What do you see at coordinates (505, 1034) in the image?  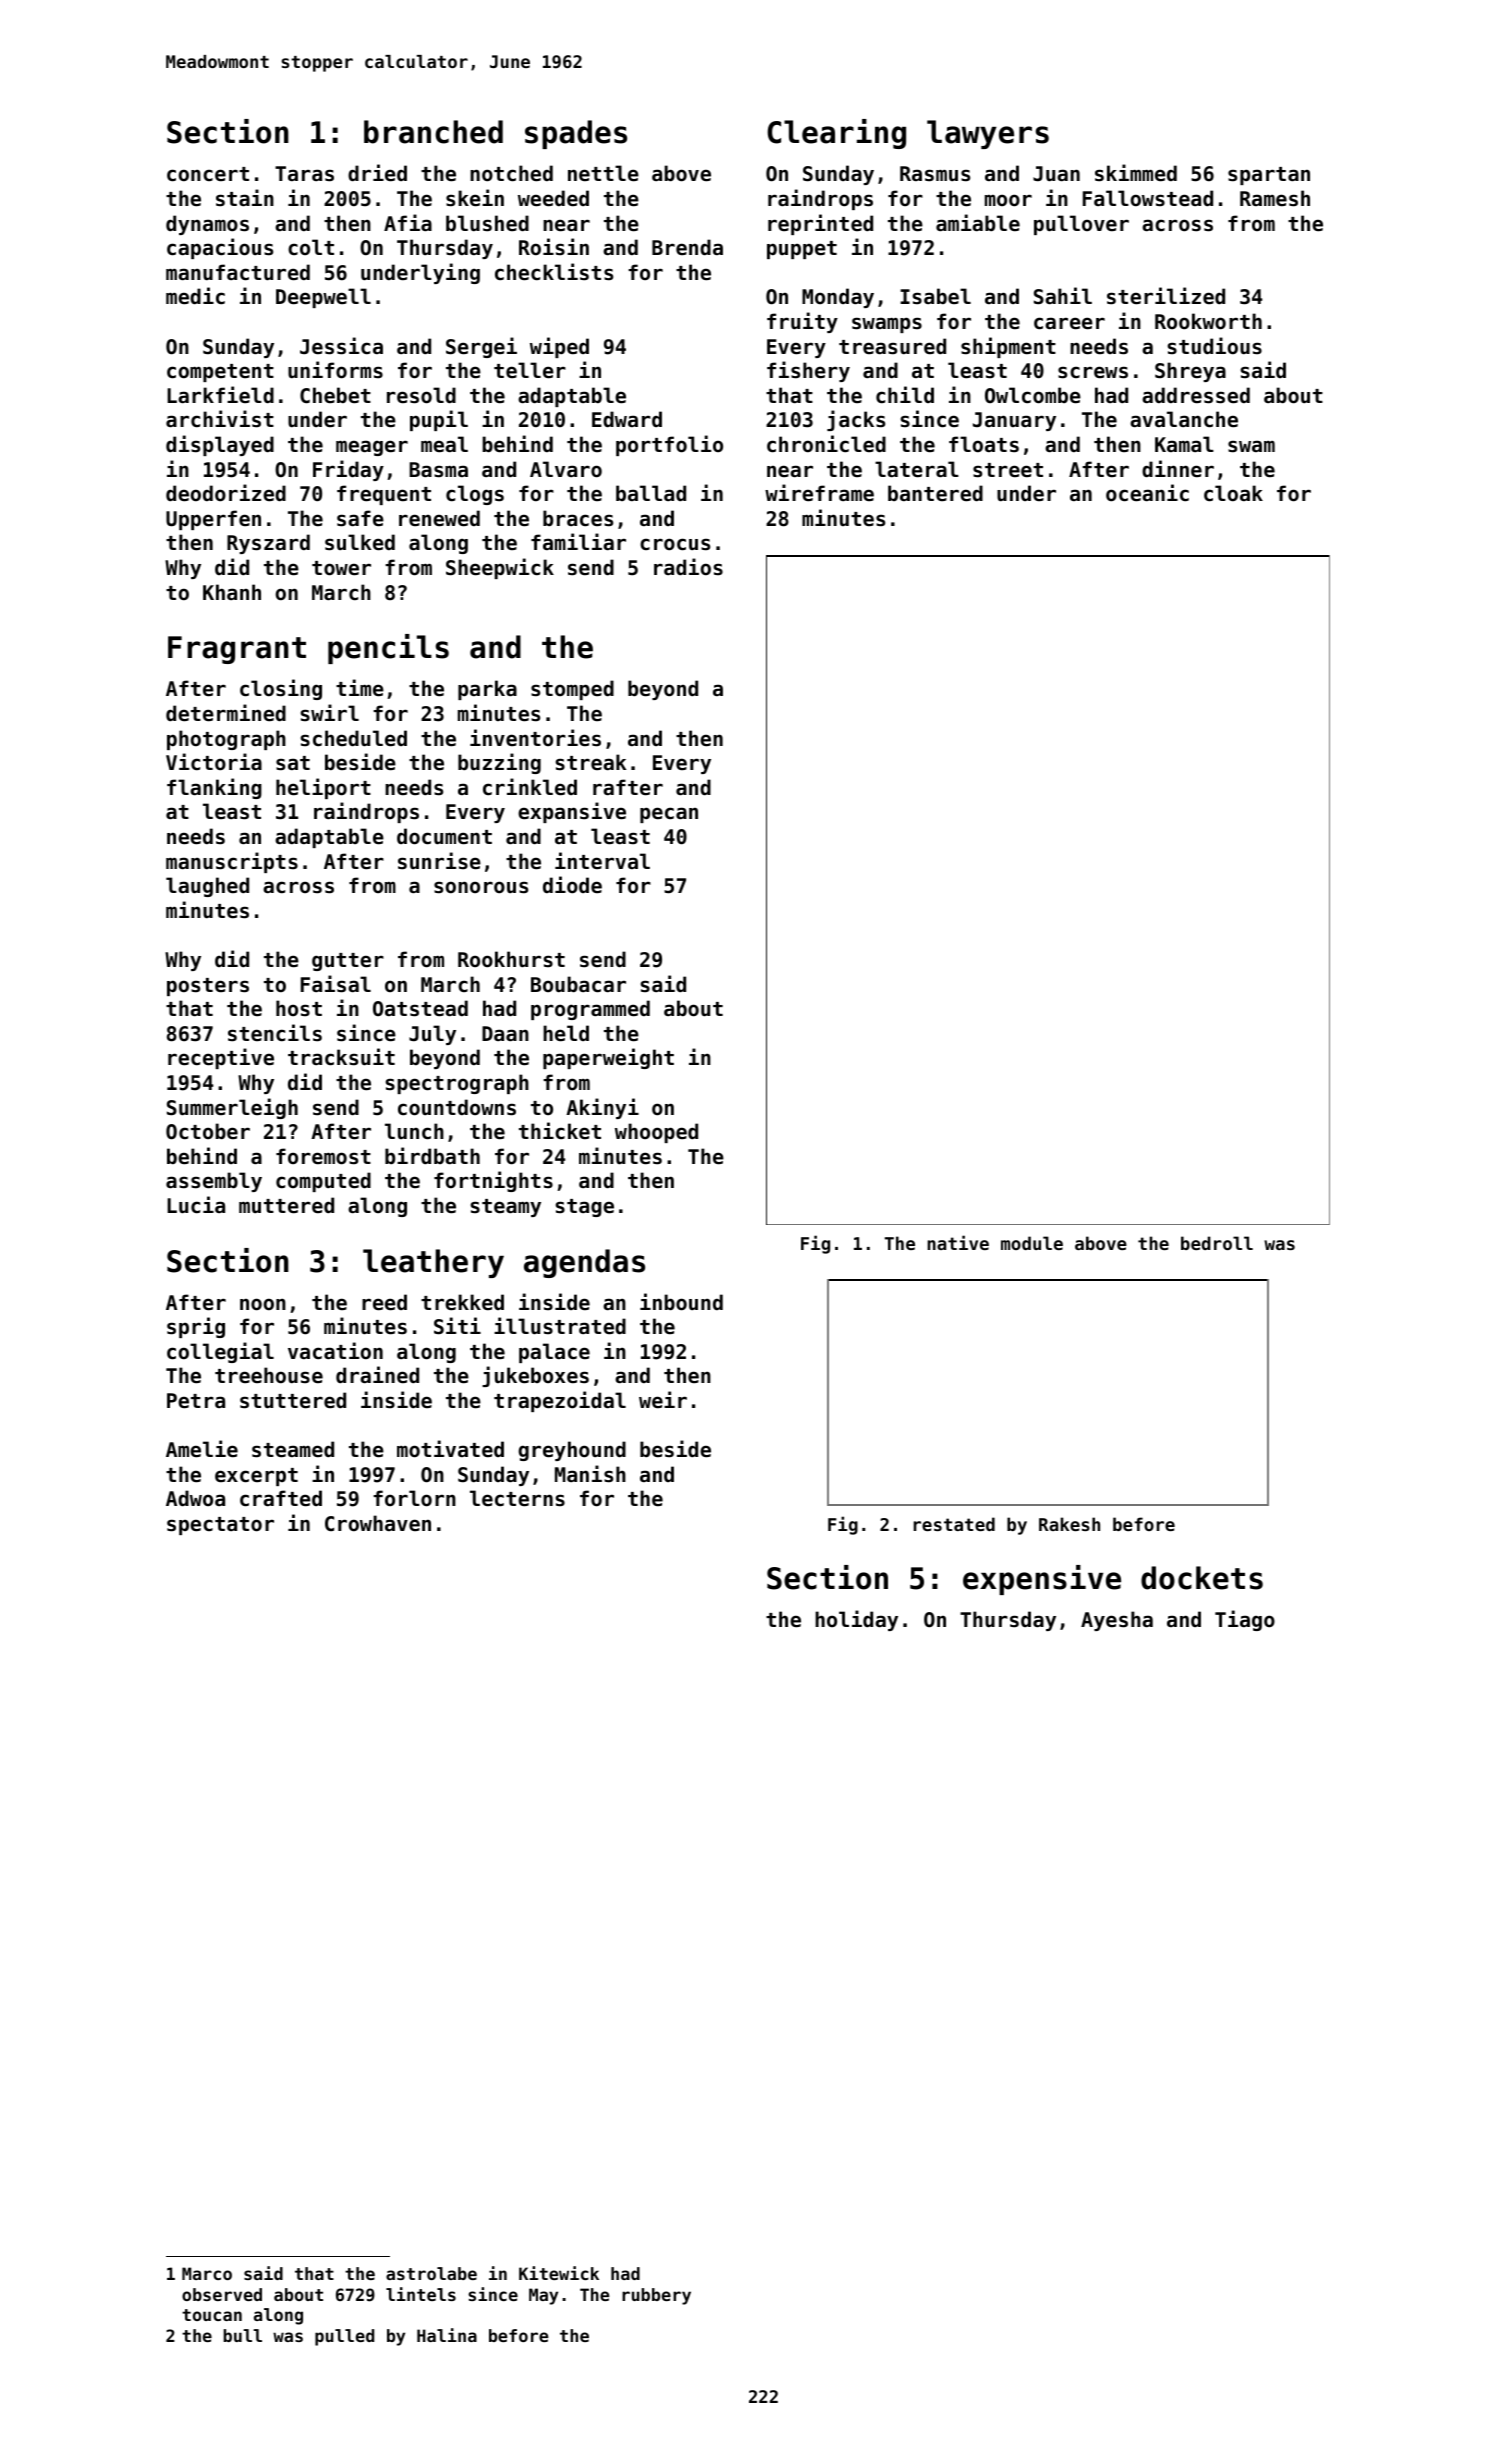 I see `Daan` at bounding box center [505, 1034].
